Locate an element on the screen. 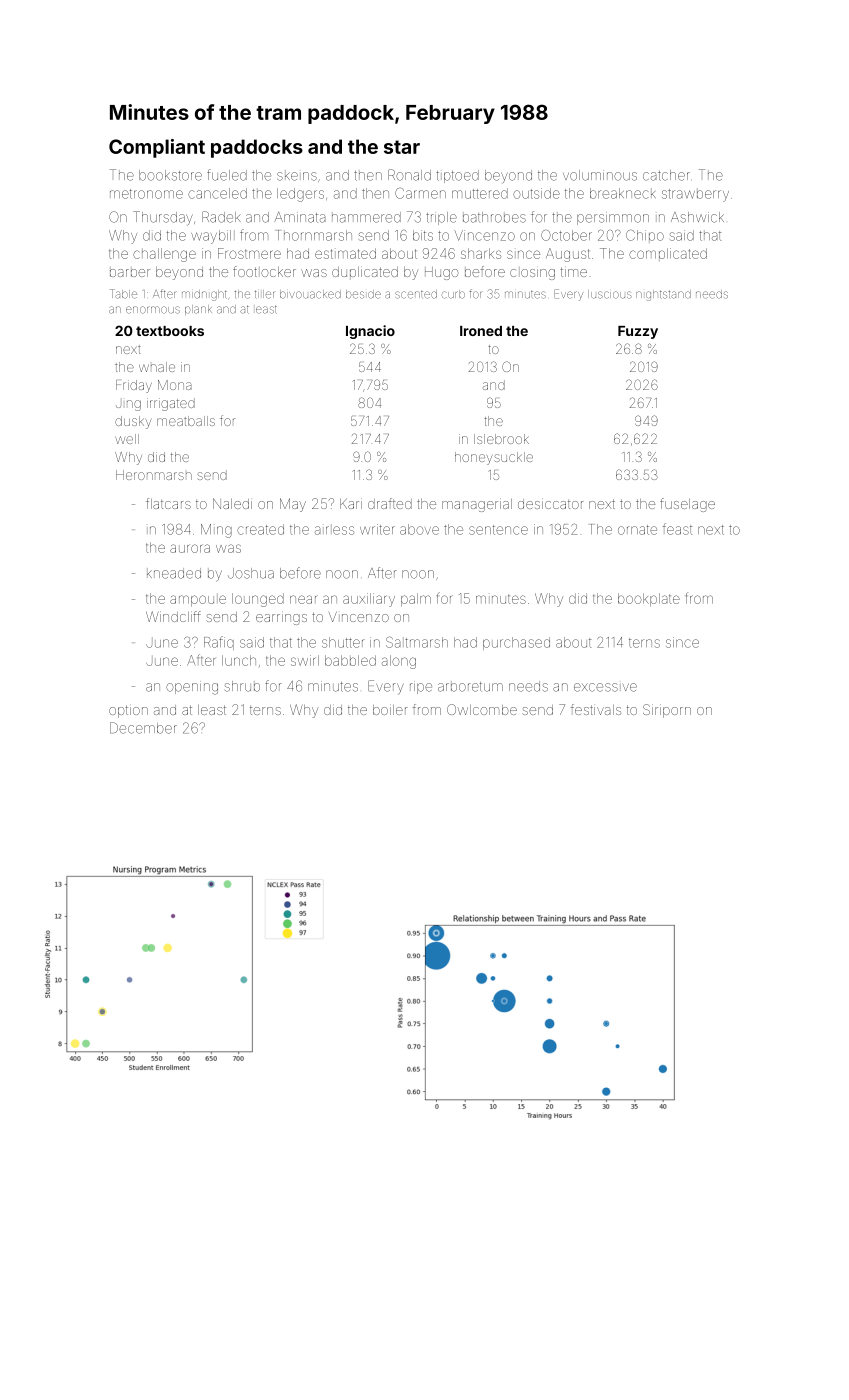 This screenshot has height=1400, width=849. strawberry is located at coordinates (695, 195).
